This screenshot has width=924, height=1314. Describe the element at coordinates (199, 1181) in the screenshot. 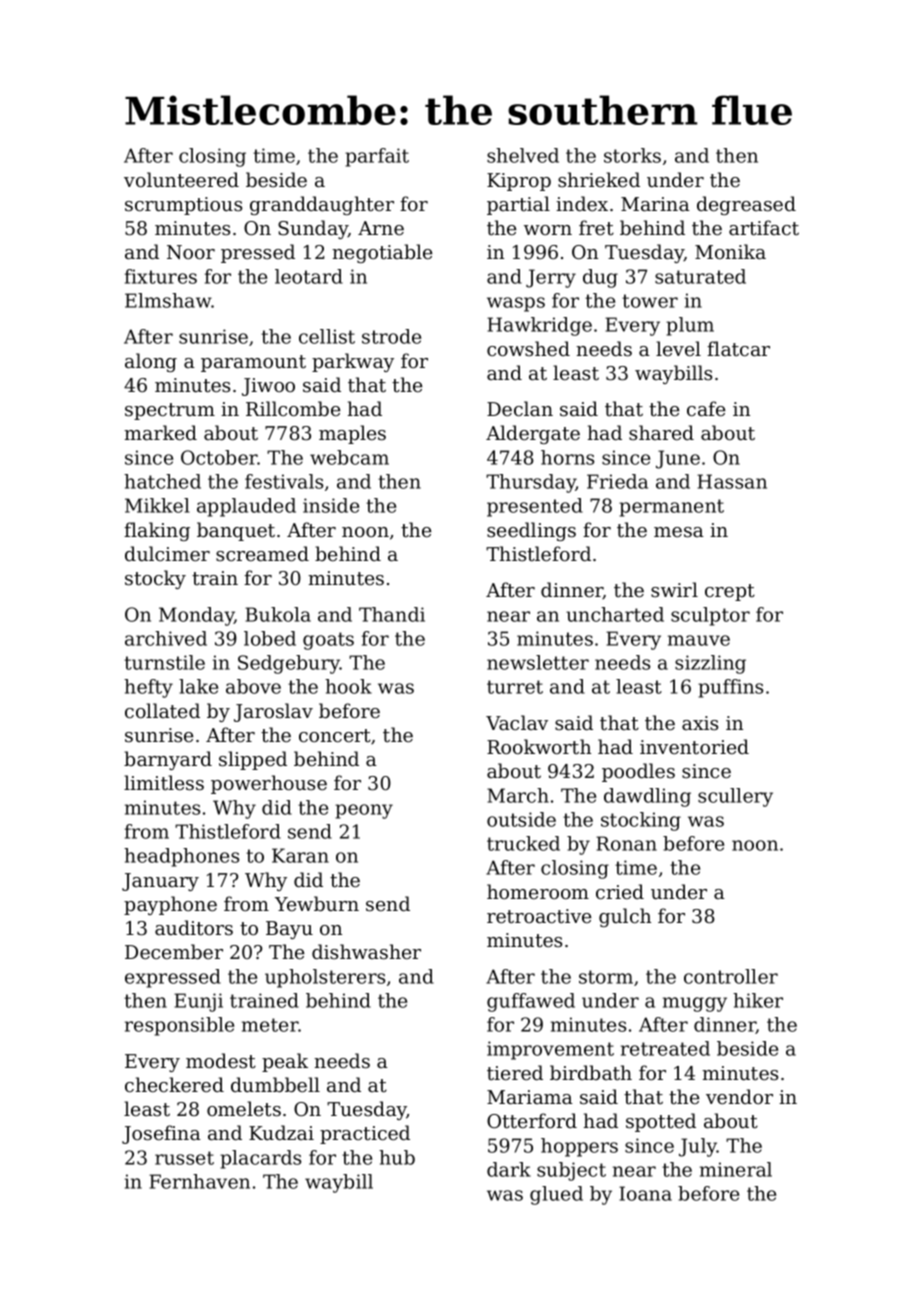

I see `Fernhaven` at that location.
